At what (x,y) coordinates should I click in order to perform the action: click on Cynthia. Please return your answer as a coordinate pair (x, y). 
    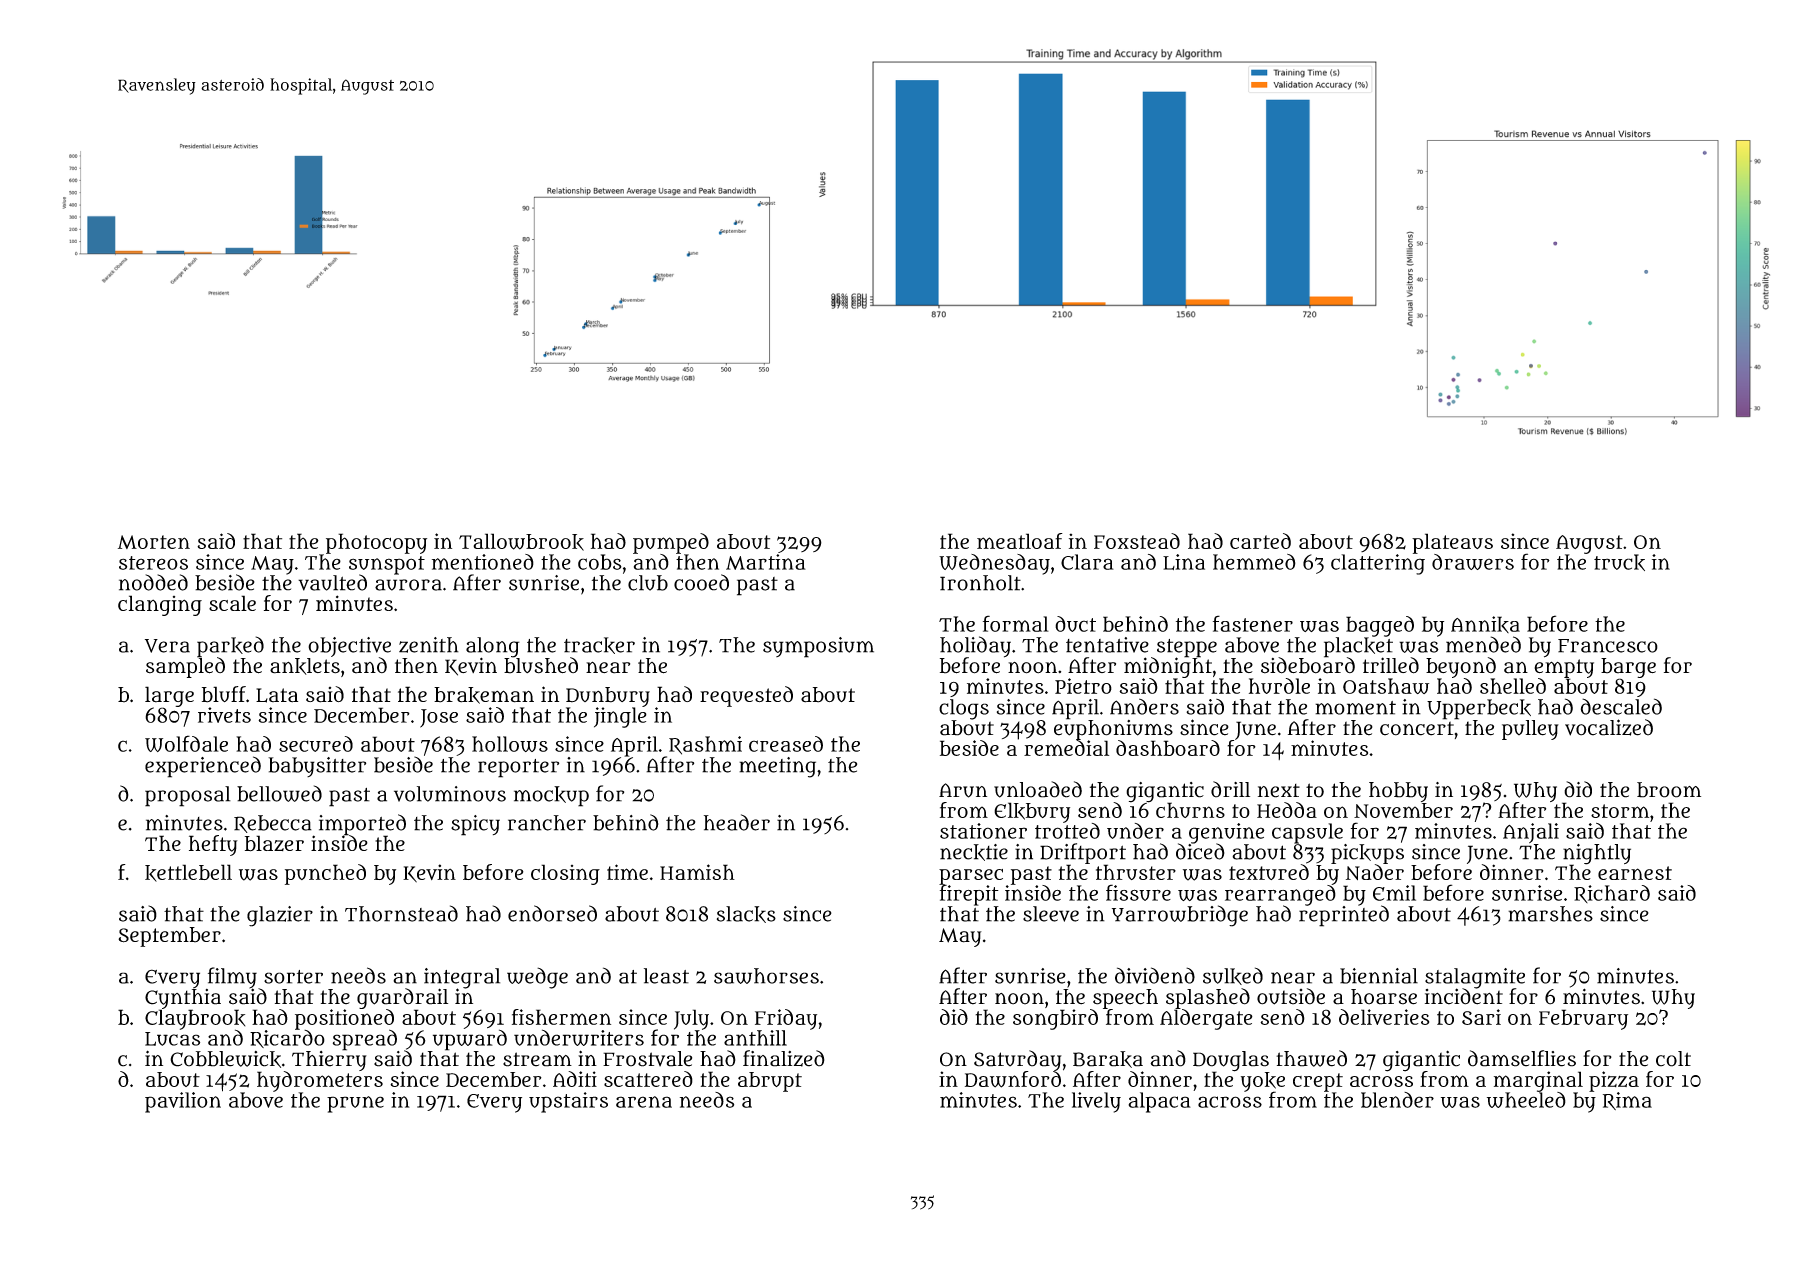
    Looking at the image, I should click on (183, 998).
